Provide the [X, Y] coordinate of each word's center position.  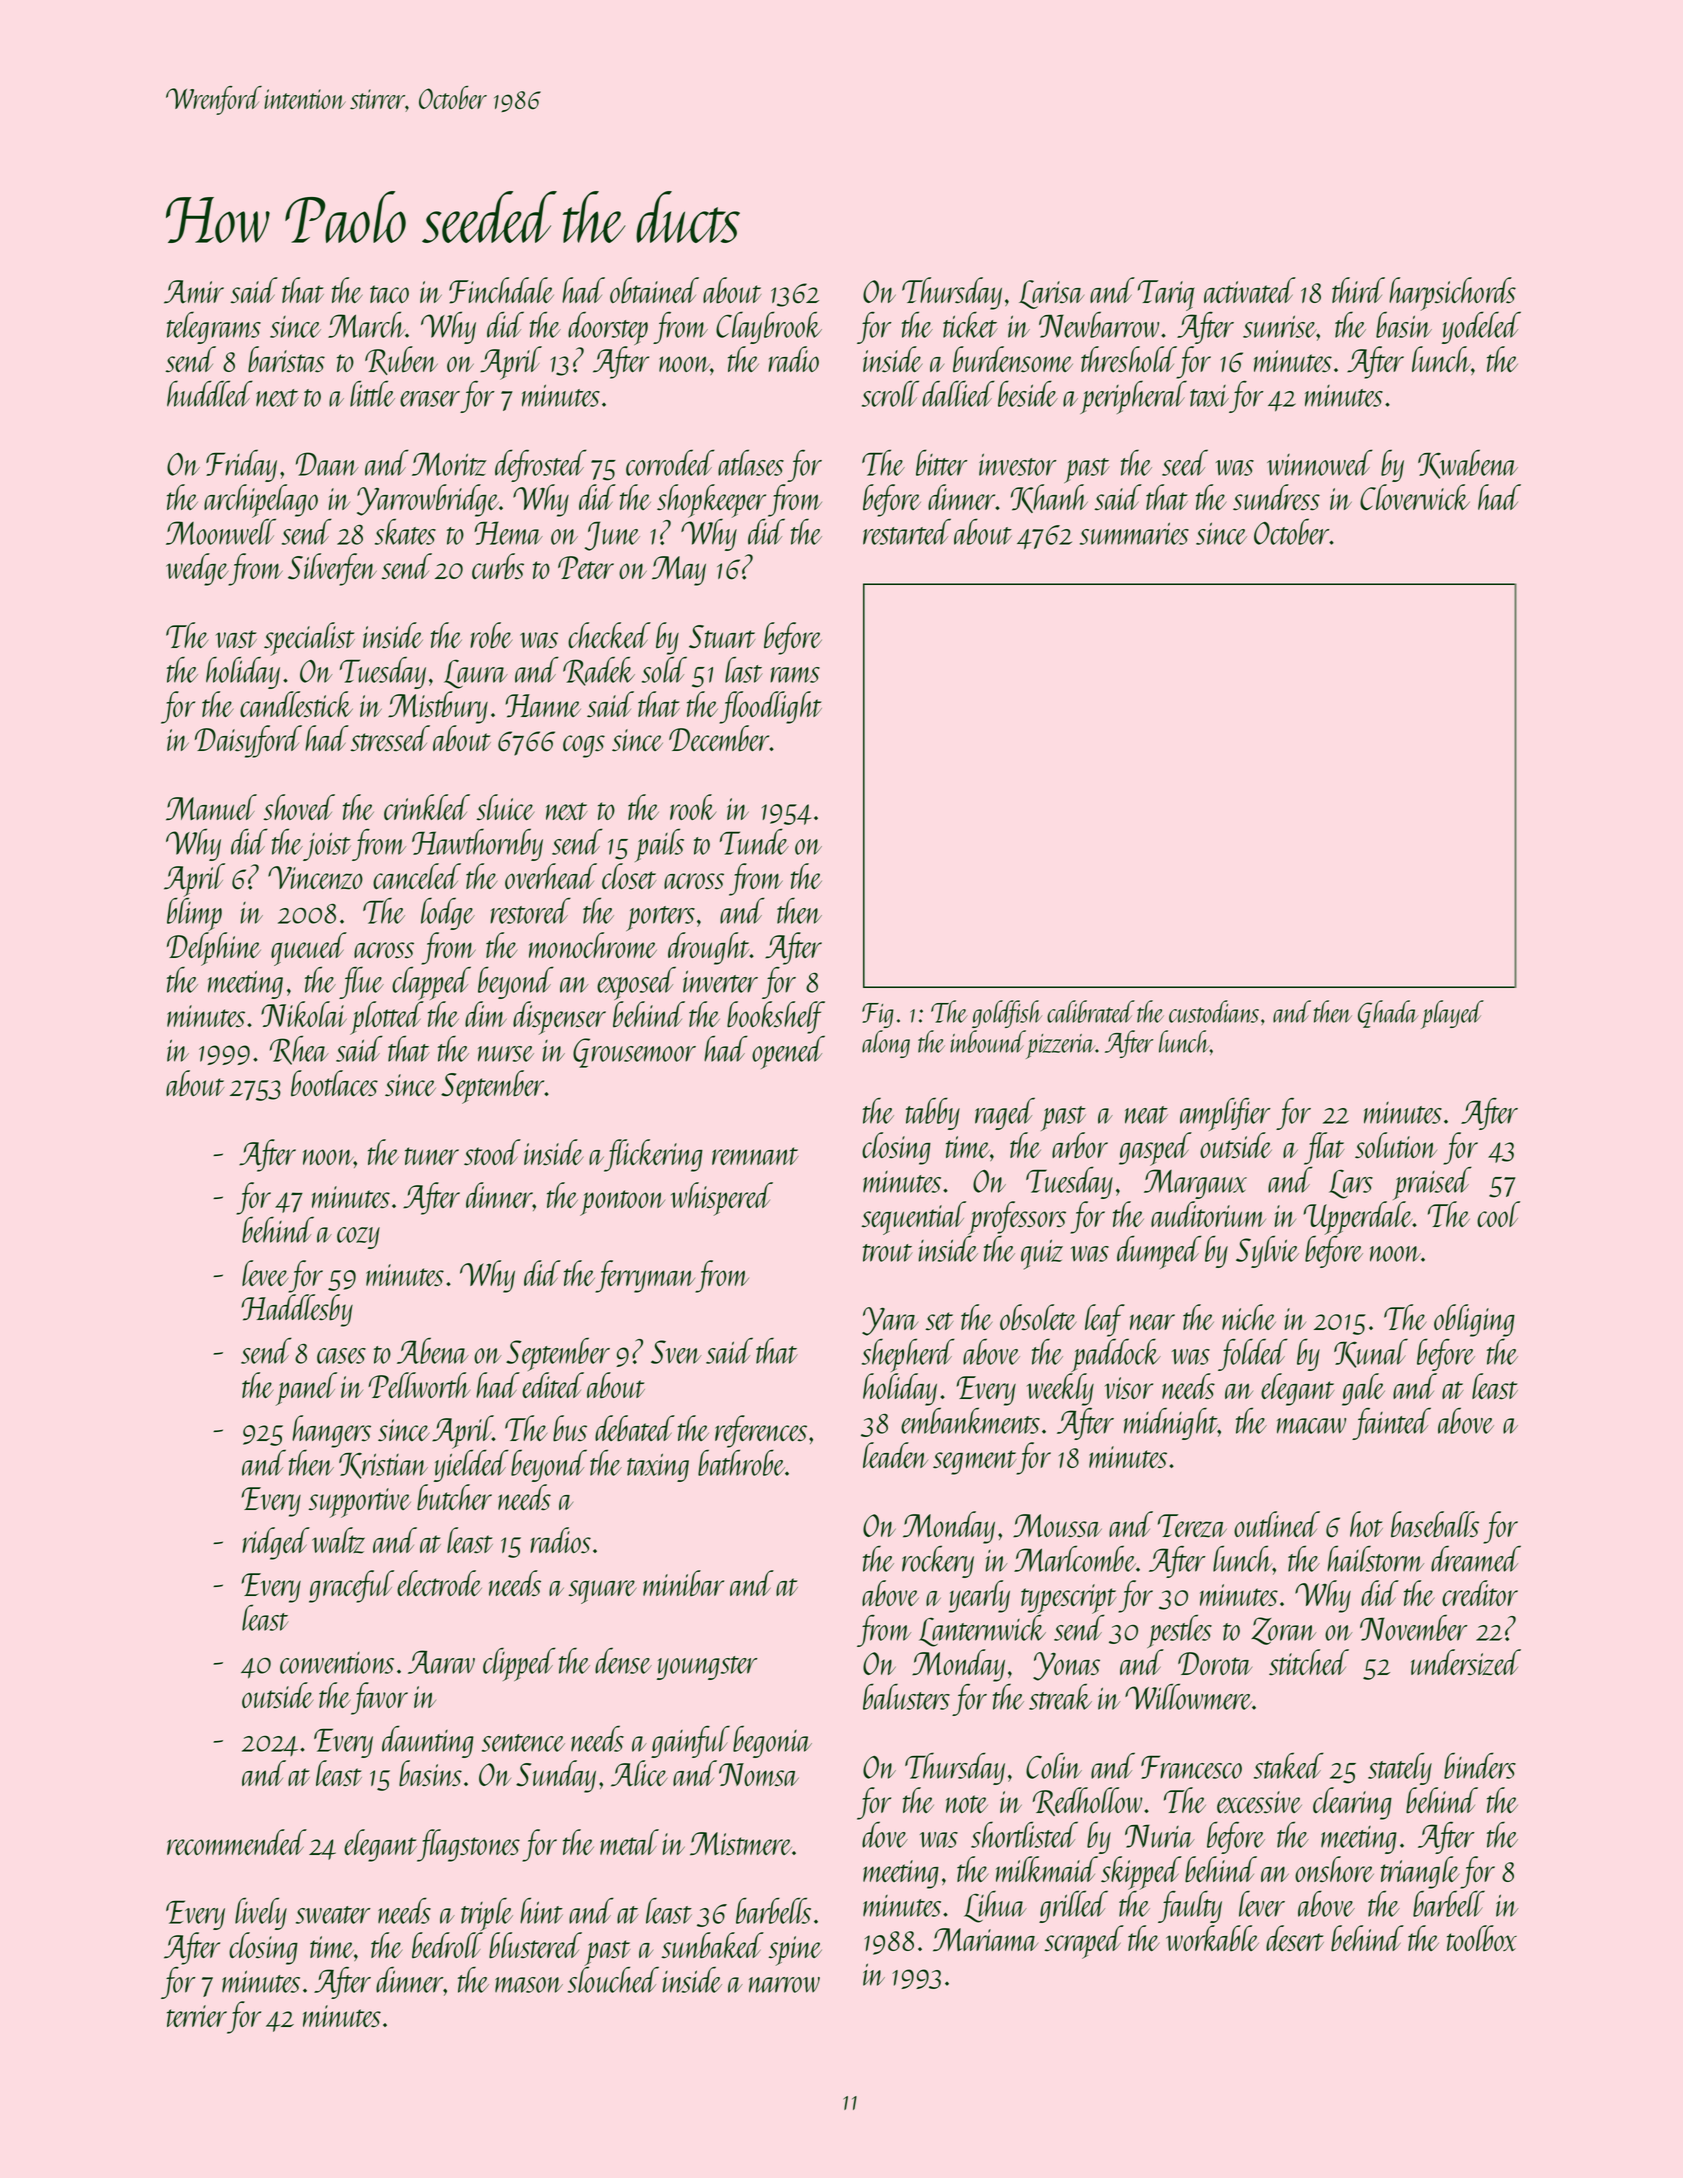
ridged [276, 1543]
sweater [333, 1915]
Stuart [722, 637]
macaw [1311, 1426]
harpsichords [1452, 294]
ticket [970, 324]
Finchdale [501, 290]
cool [1498, 1214]
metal [629, 1842]
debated [635, 1428]
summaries [1134, 533]
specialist [309, 639]
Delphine [214, 949]
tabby [933, 1113]
